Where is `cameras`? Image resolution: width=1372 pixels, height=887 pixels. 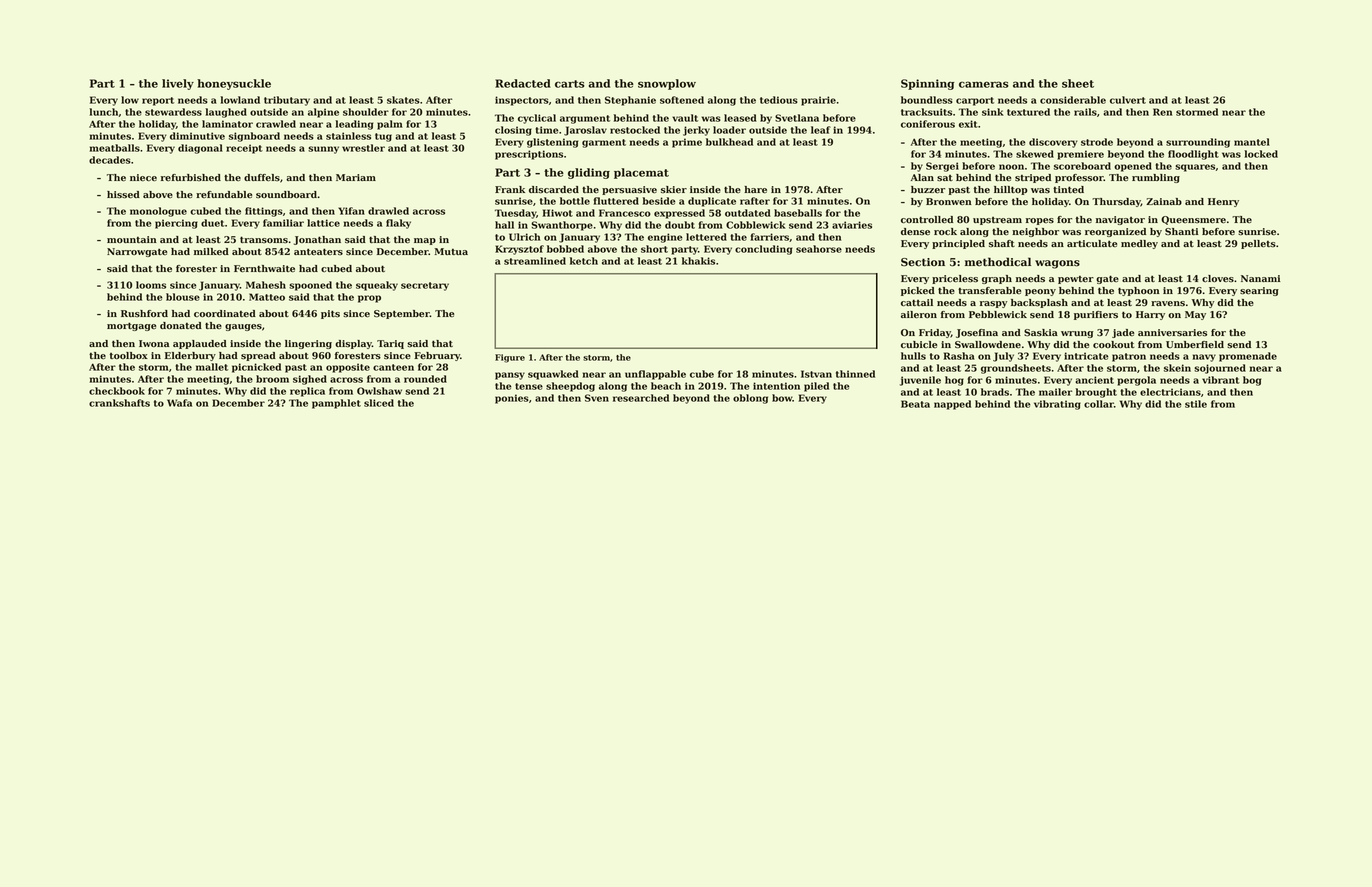
cameras is located at coordinates (984, 84).
